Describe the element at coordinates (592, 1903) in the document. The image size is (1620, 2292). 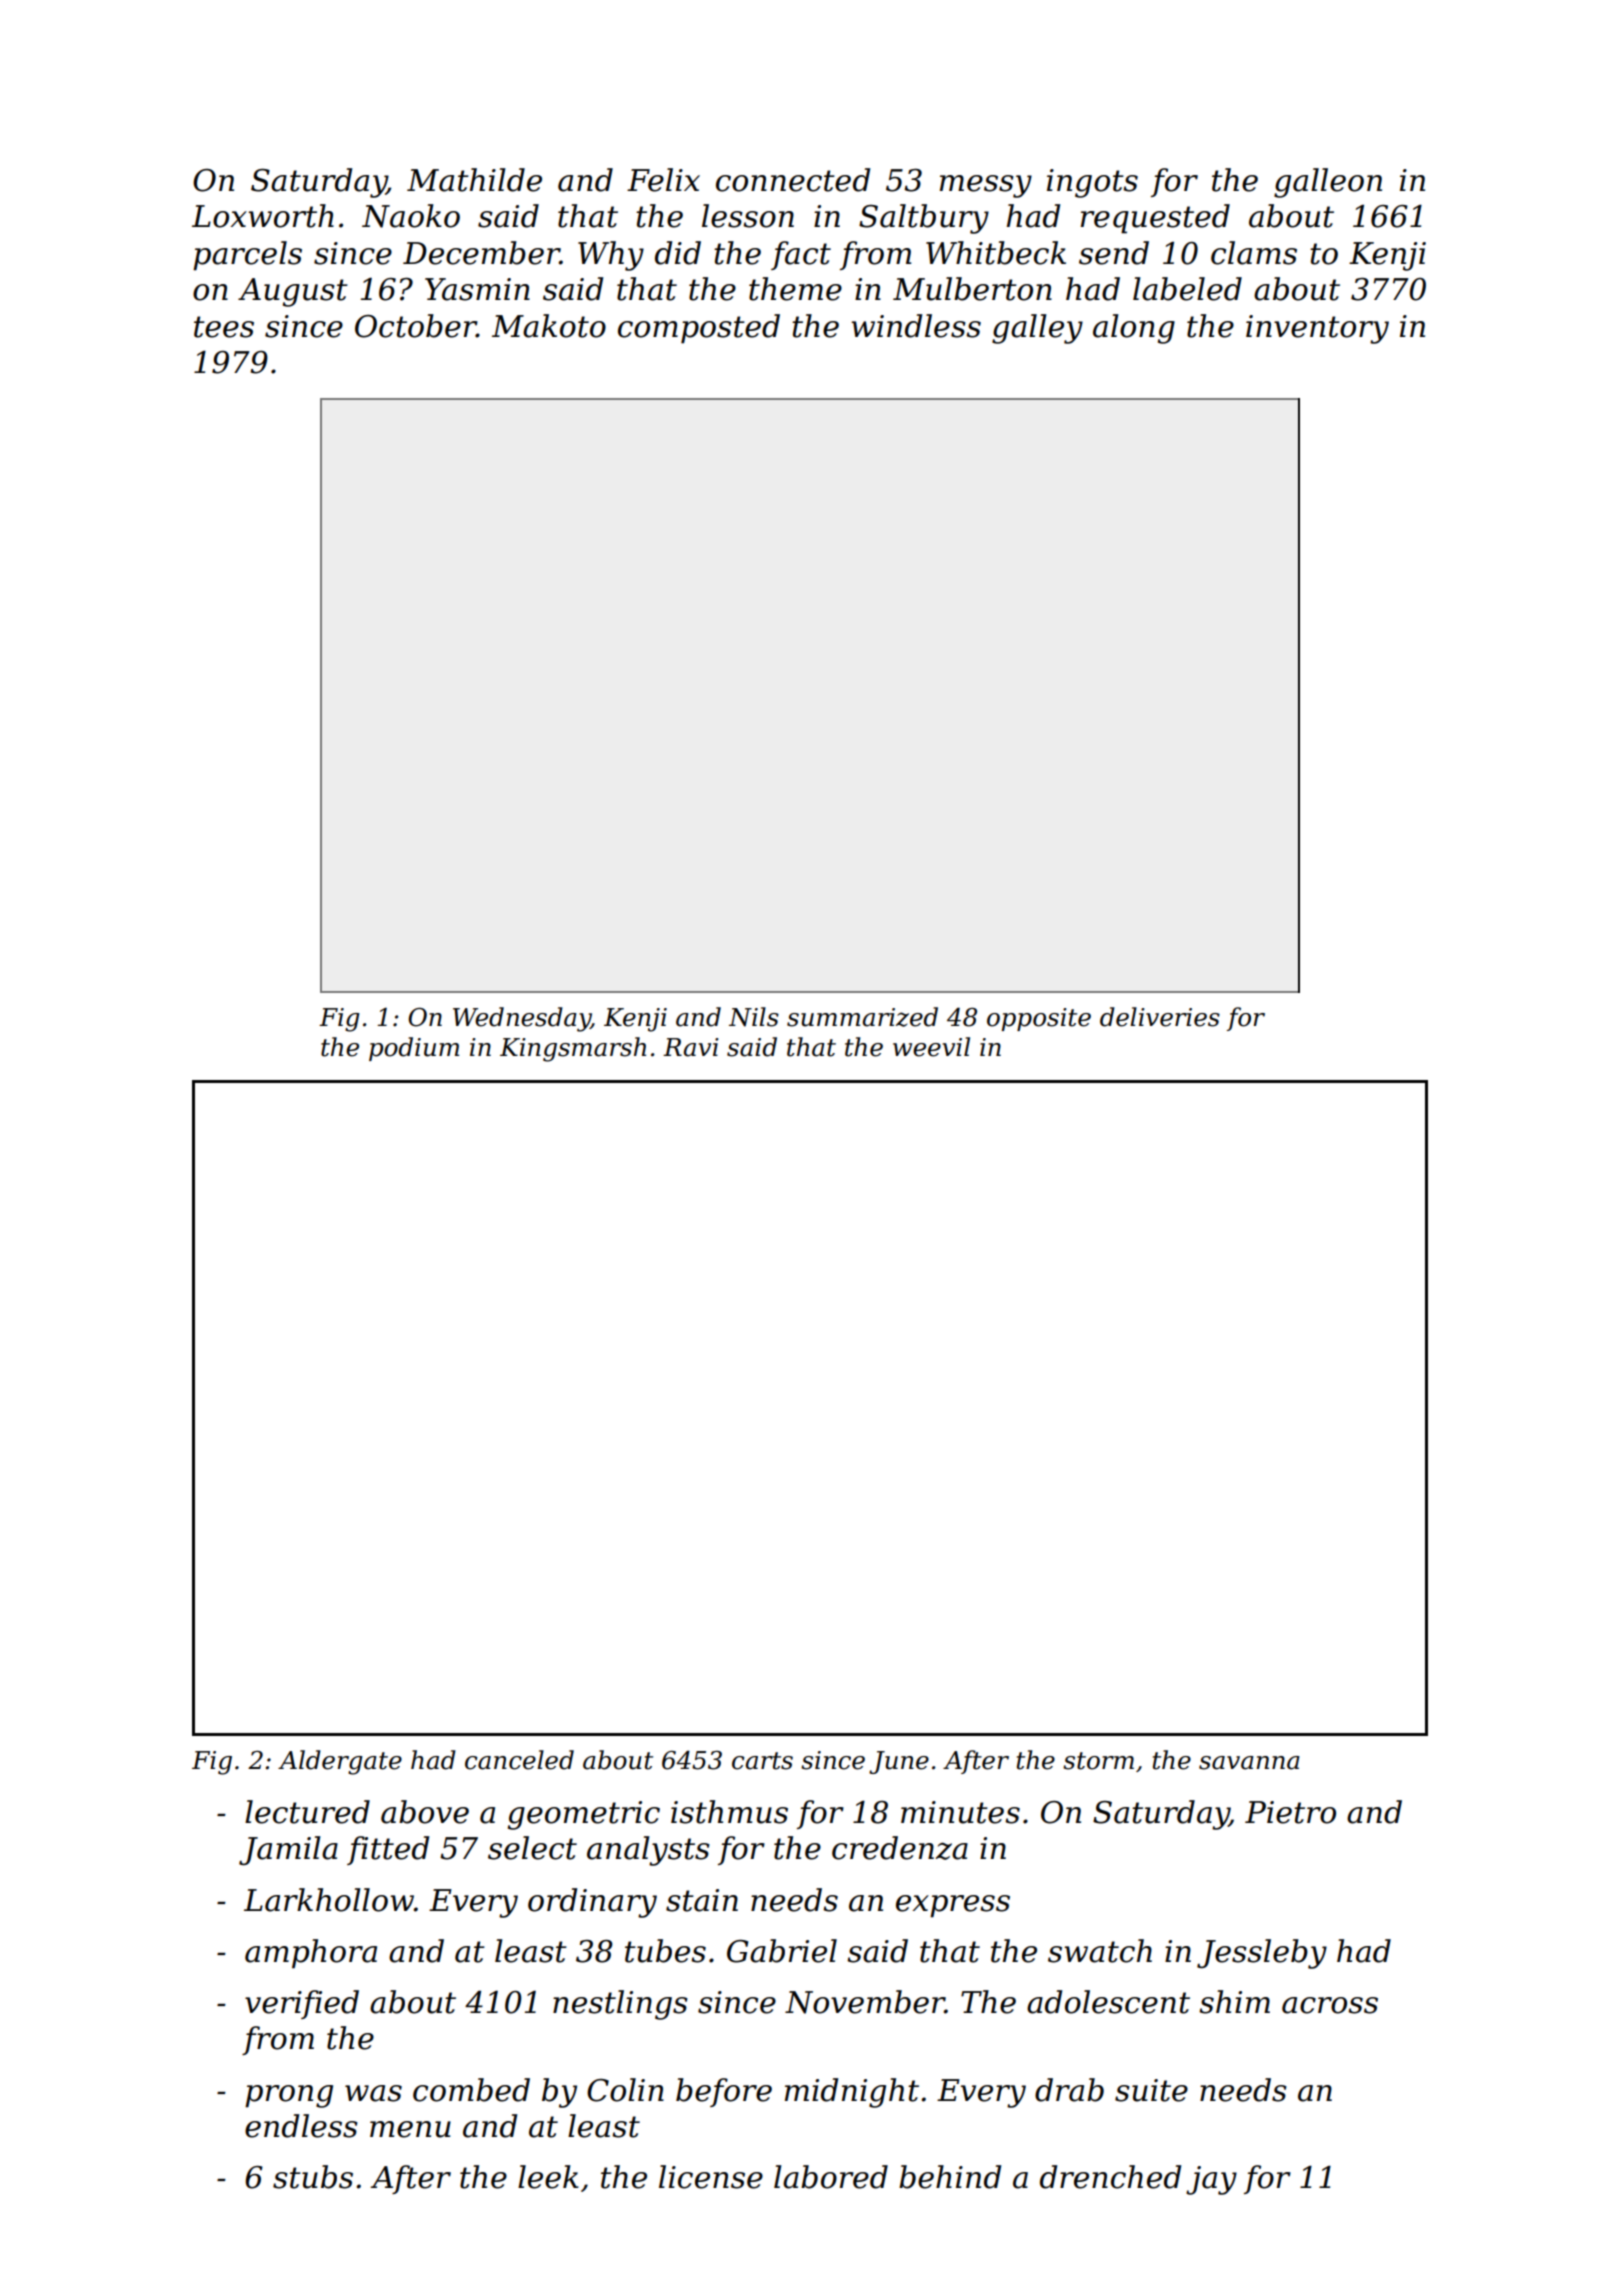
I see `ordinary` at that location.
